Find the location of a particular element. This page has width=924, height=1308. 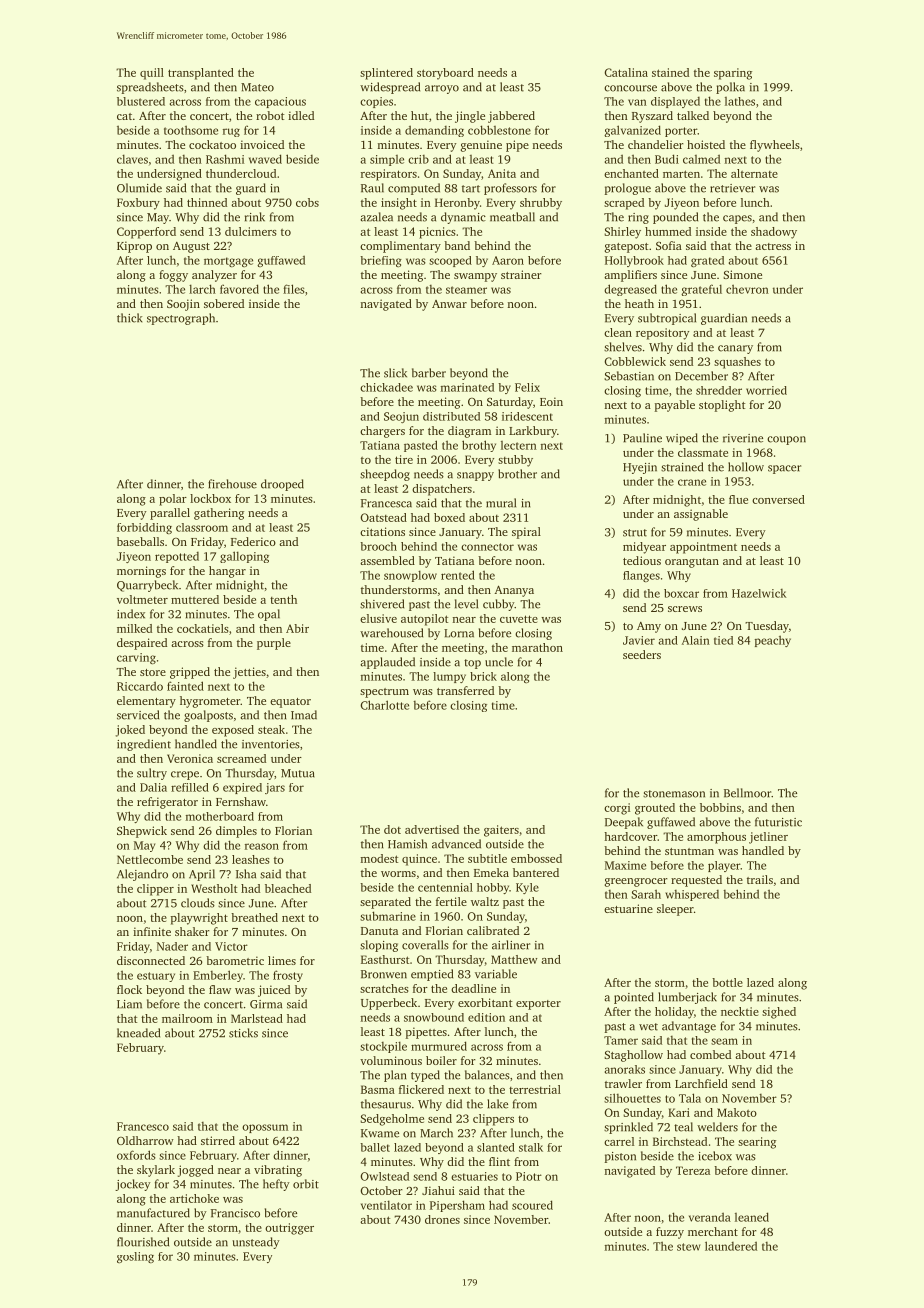

storyboard is located at coordinates (445, 74).
